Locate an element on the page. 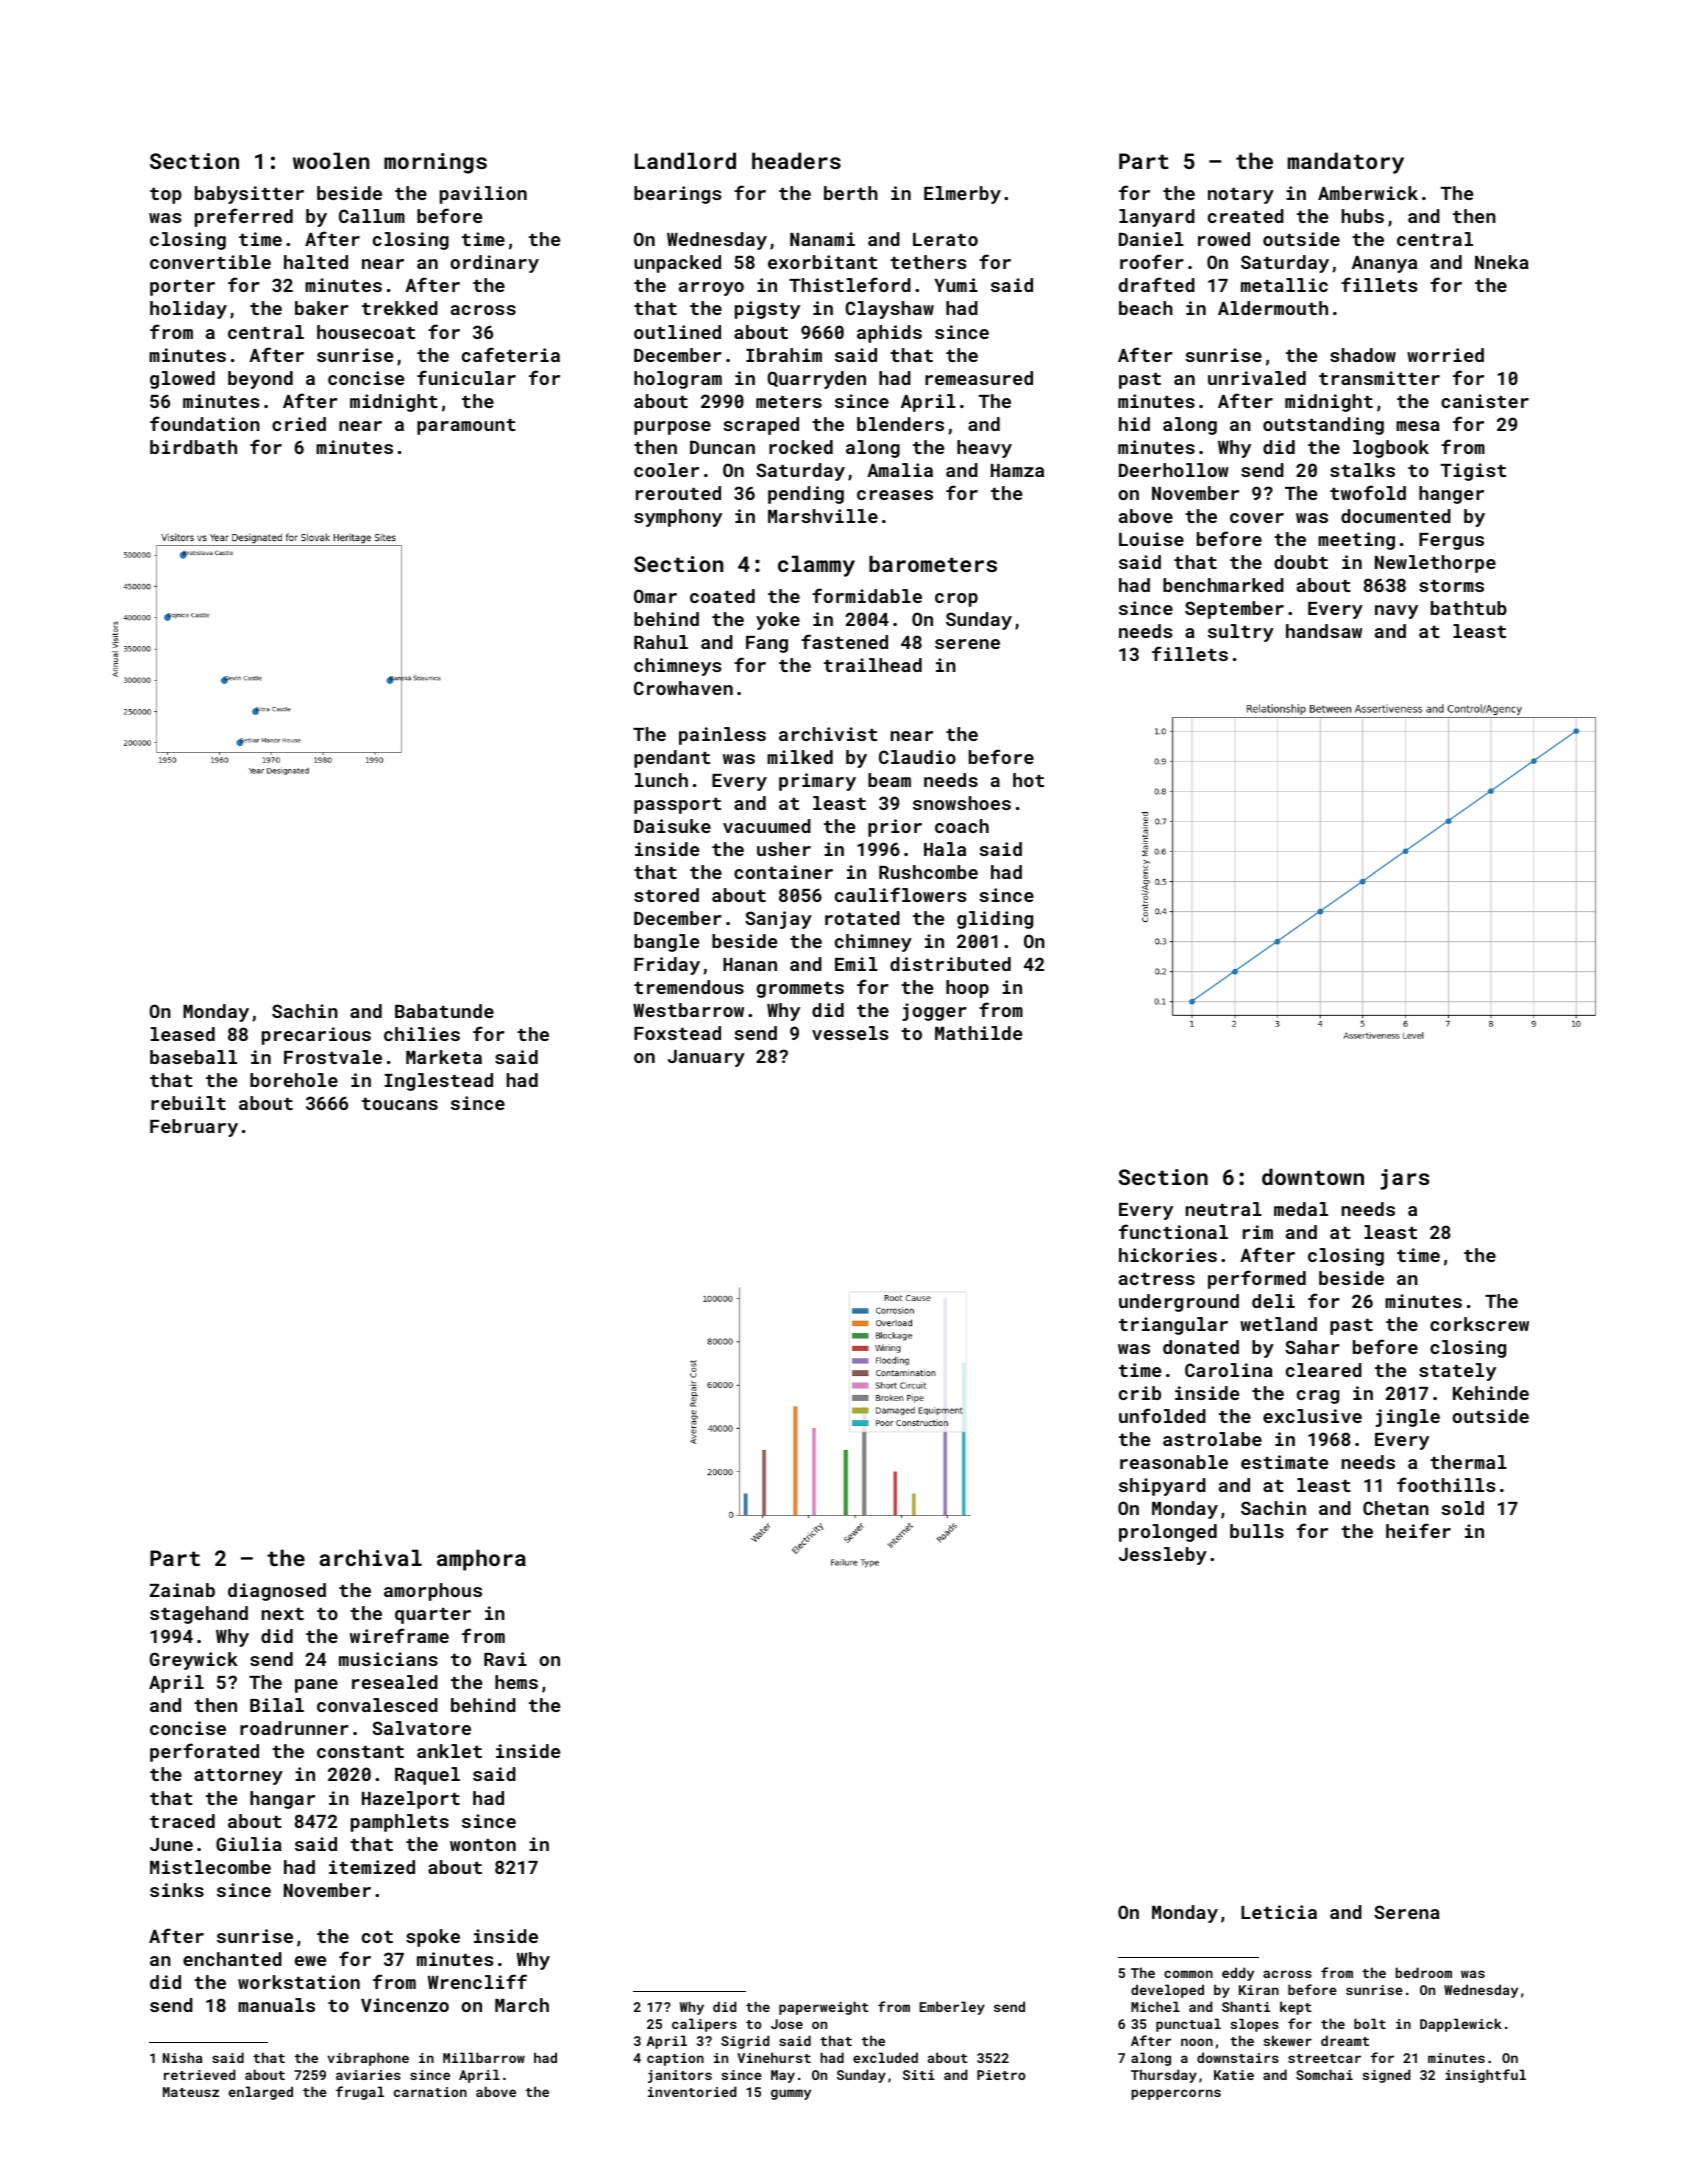 This document has height=2178, width=1683. paperweight is located at coordinates (824, 2008).
